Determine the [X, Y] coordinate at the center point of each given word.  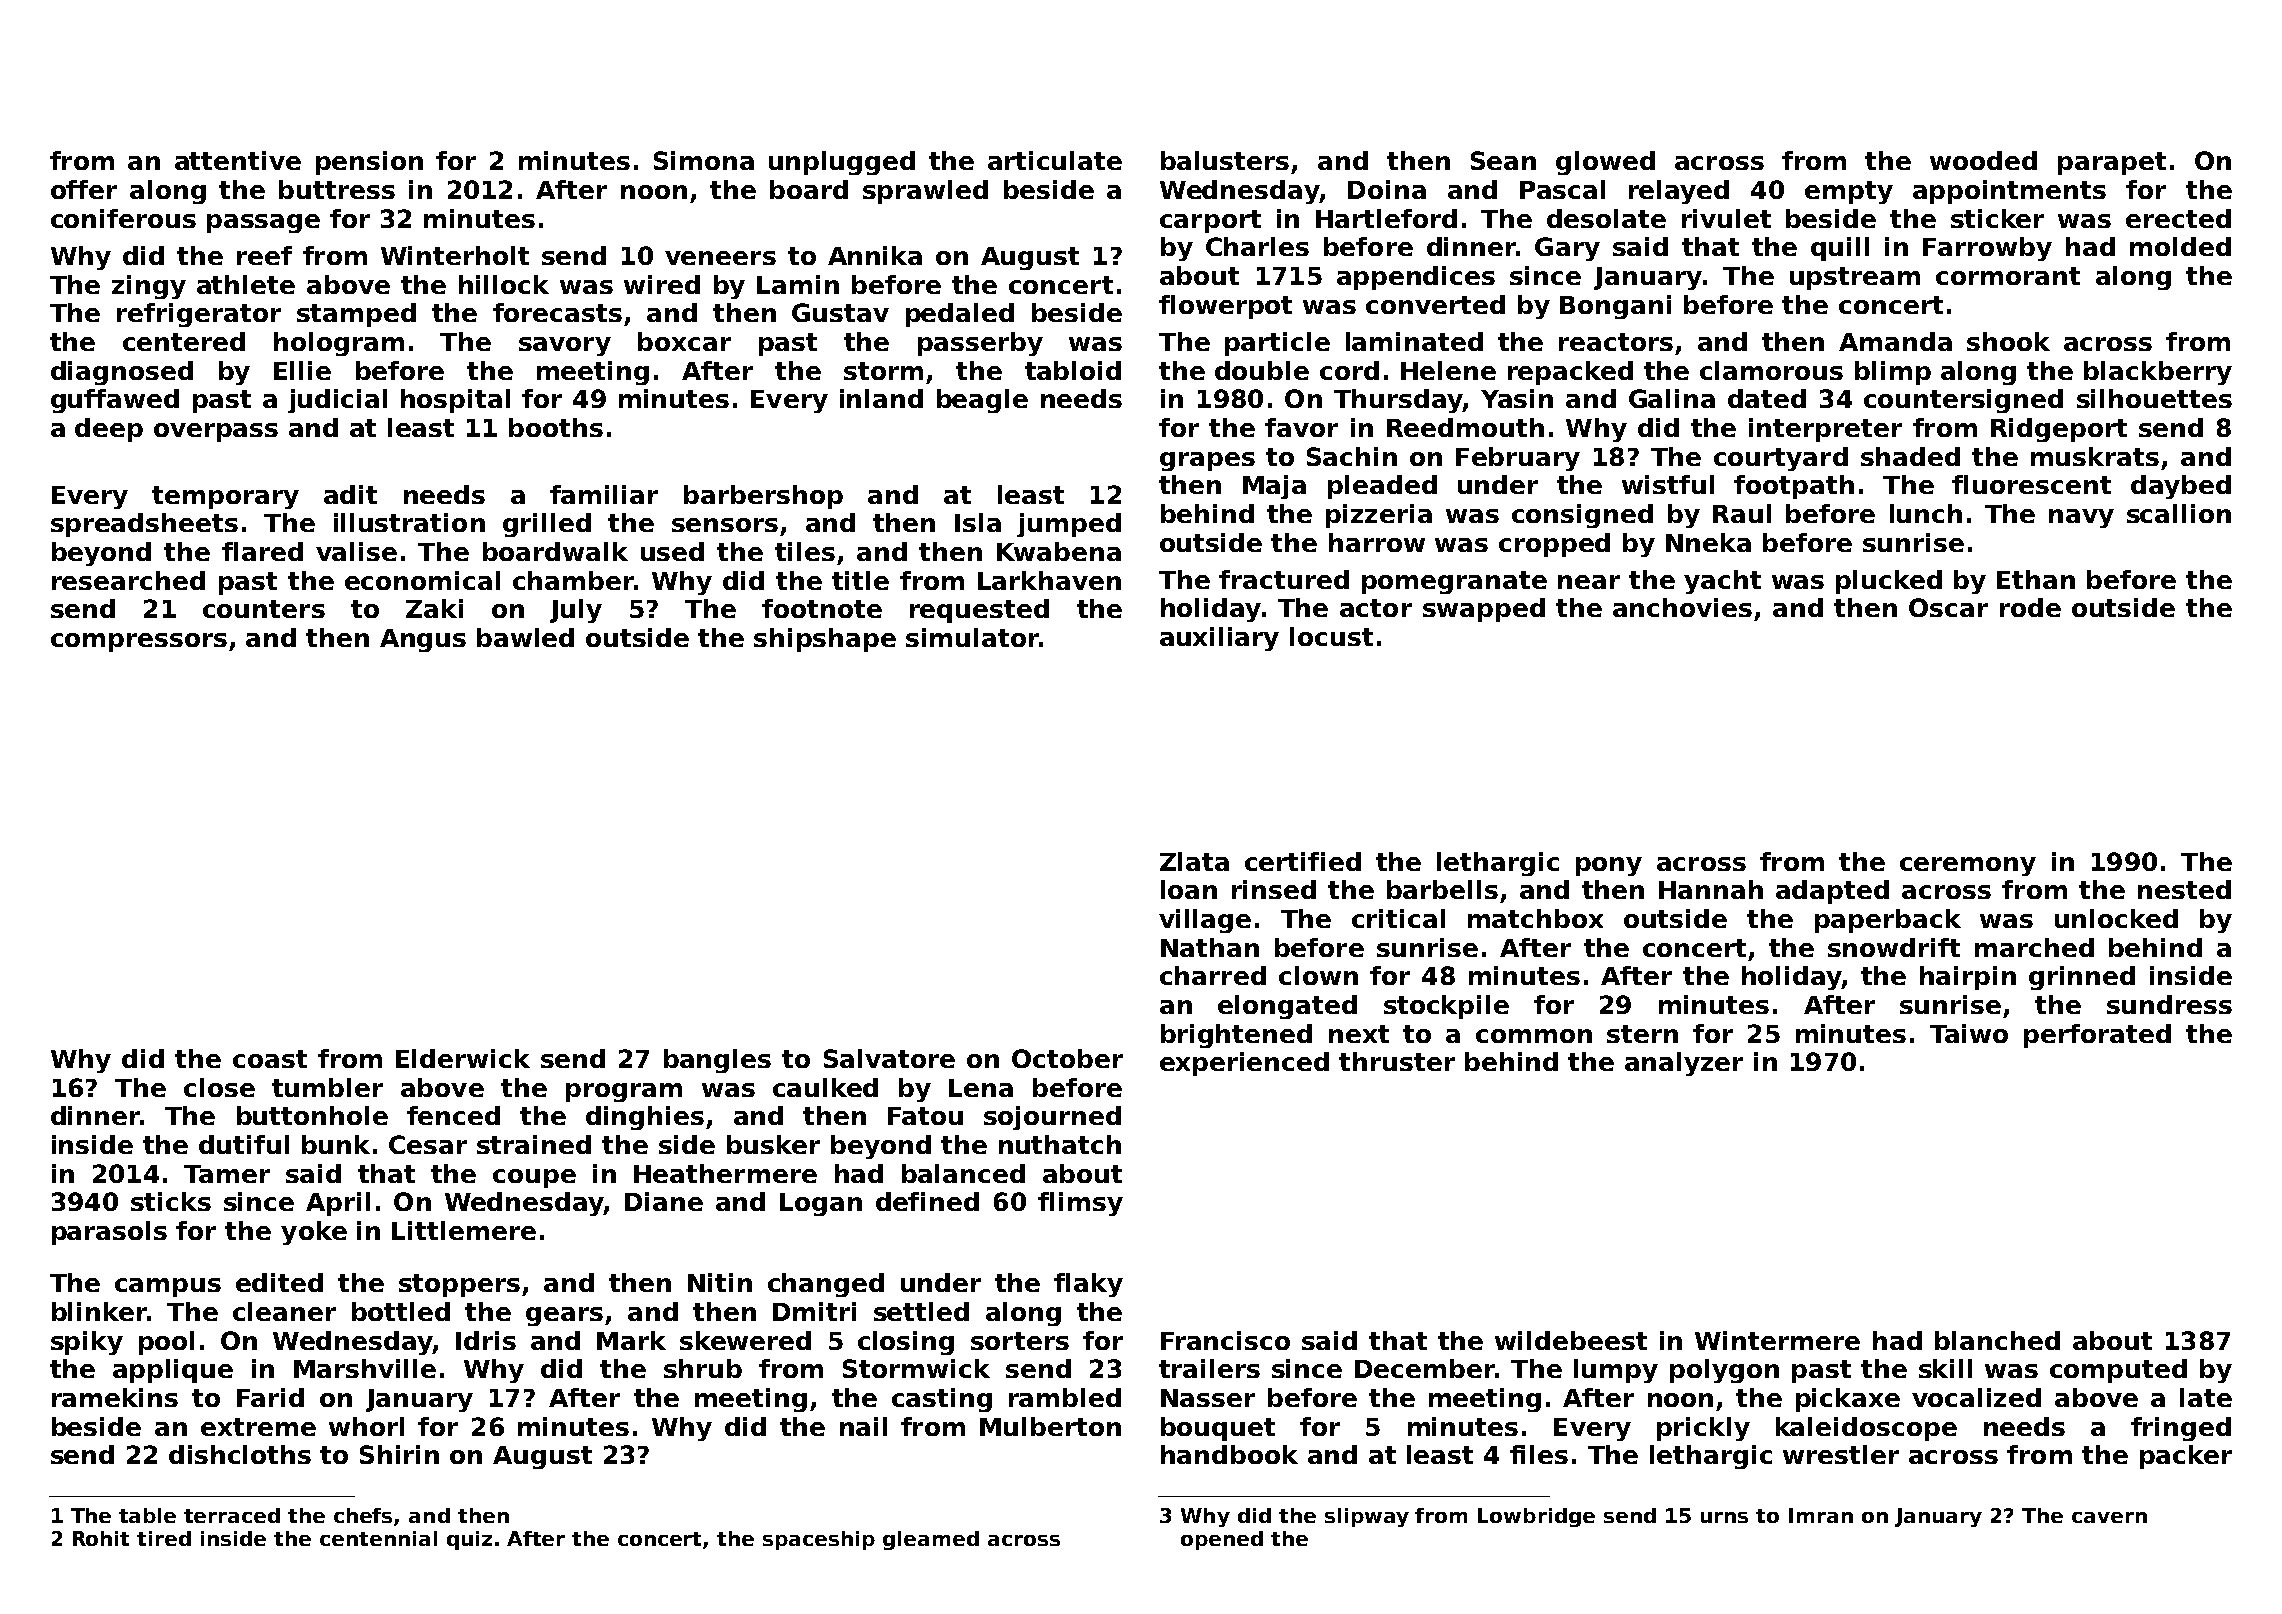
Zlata [1194, 861]
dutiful [244, 1144]
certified [1303, 861]
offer [84, 189]
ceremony [1968, 866]
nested [2184, 889]
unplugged [842, 163]
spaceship [819, 1540]
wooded [1983, 160]
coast [270, 1059]
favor [1301, 427]
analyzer [1684, 1064]
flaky [1088, 1285]
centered [184, 341]
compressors [139, 642]
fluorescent [2031, 484]
